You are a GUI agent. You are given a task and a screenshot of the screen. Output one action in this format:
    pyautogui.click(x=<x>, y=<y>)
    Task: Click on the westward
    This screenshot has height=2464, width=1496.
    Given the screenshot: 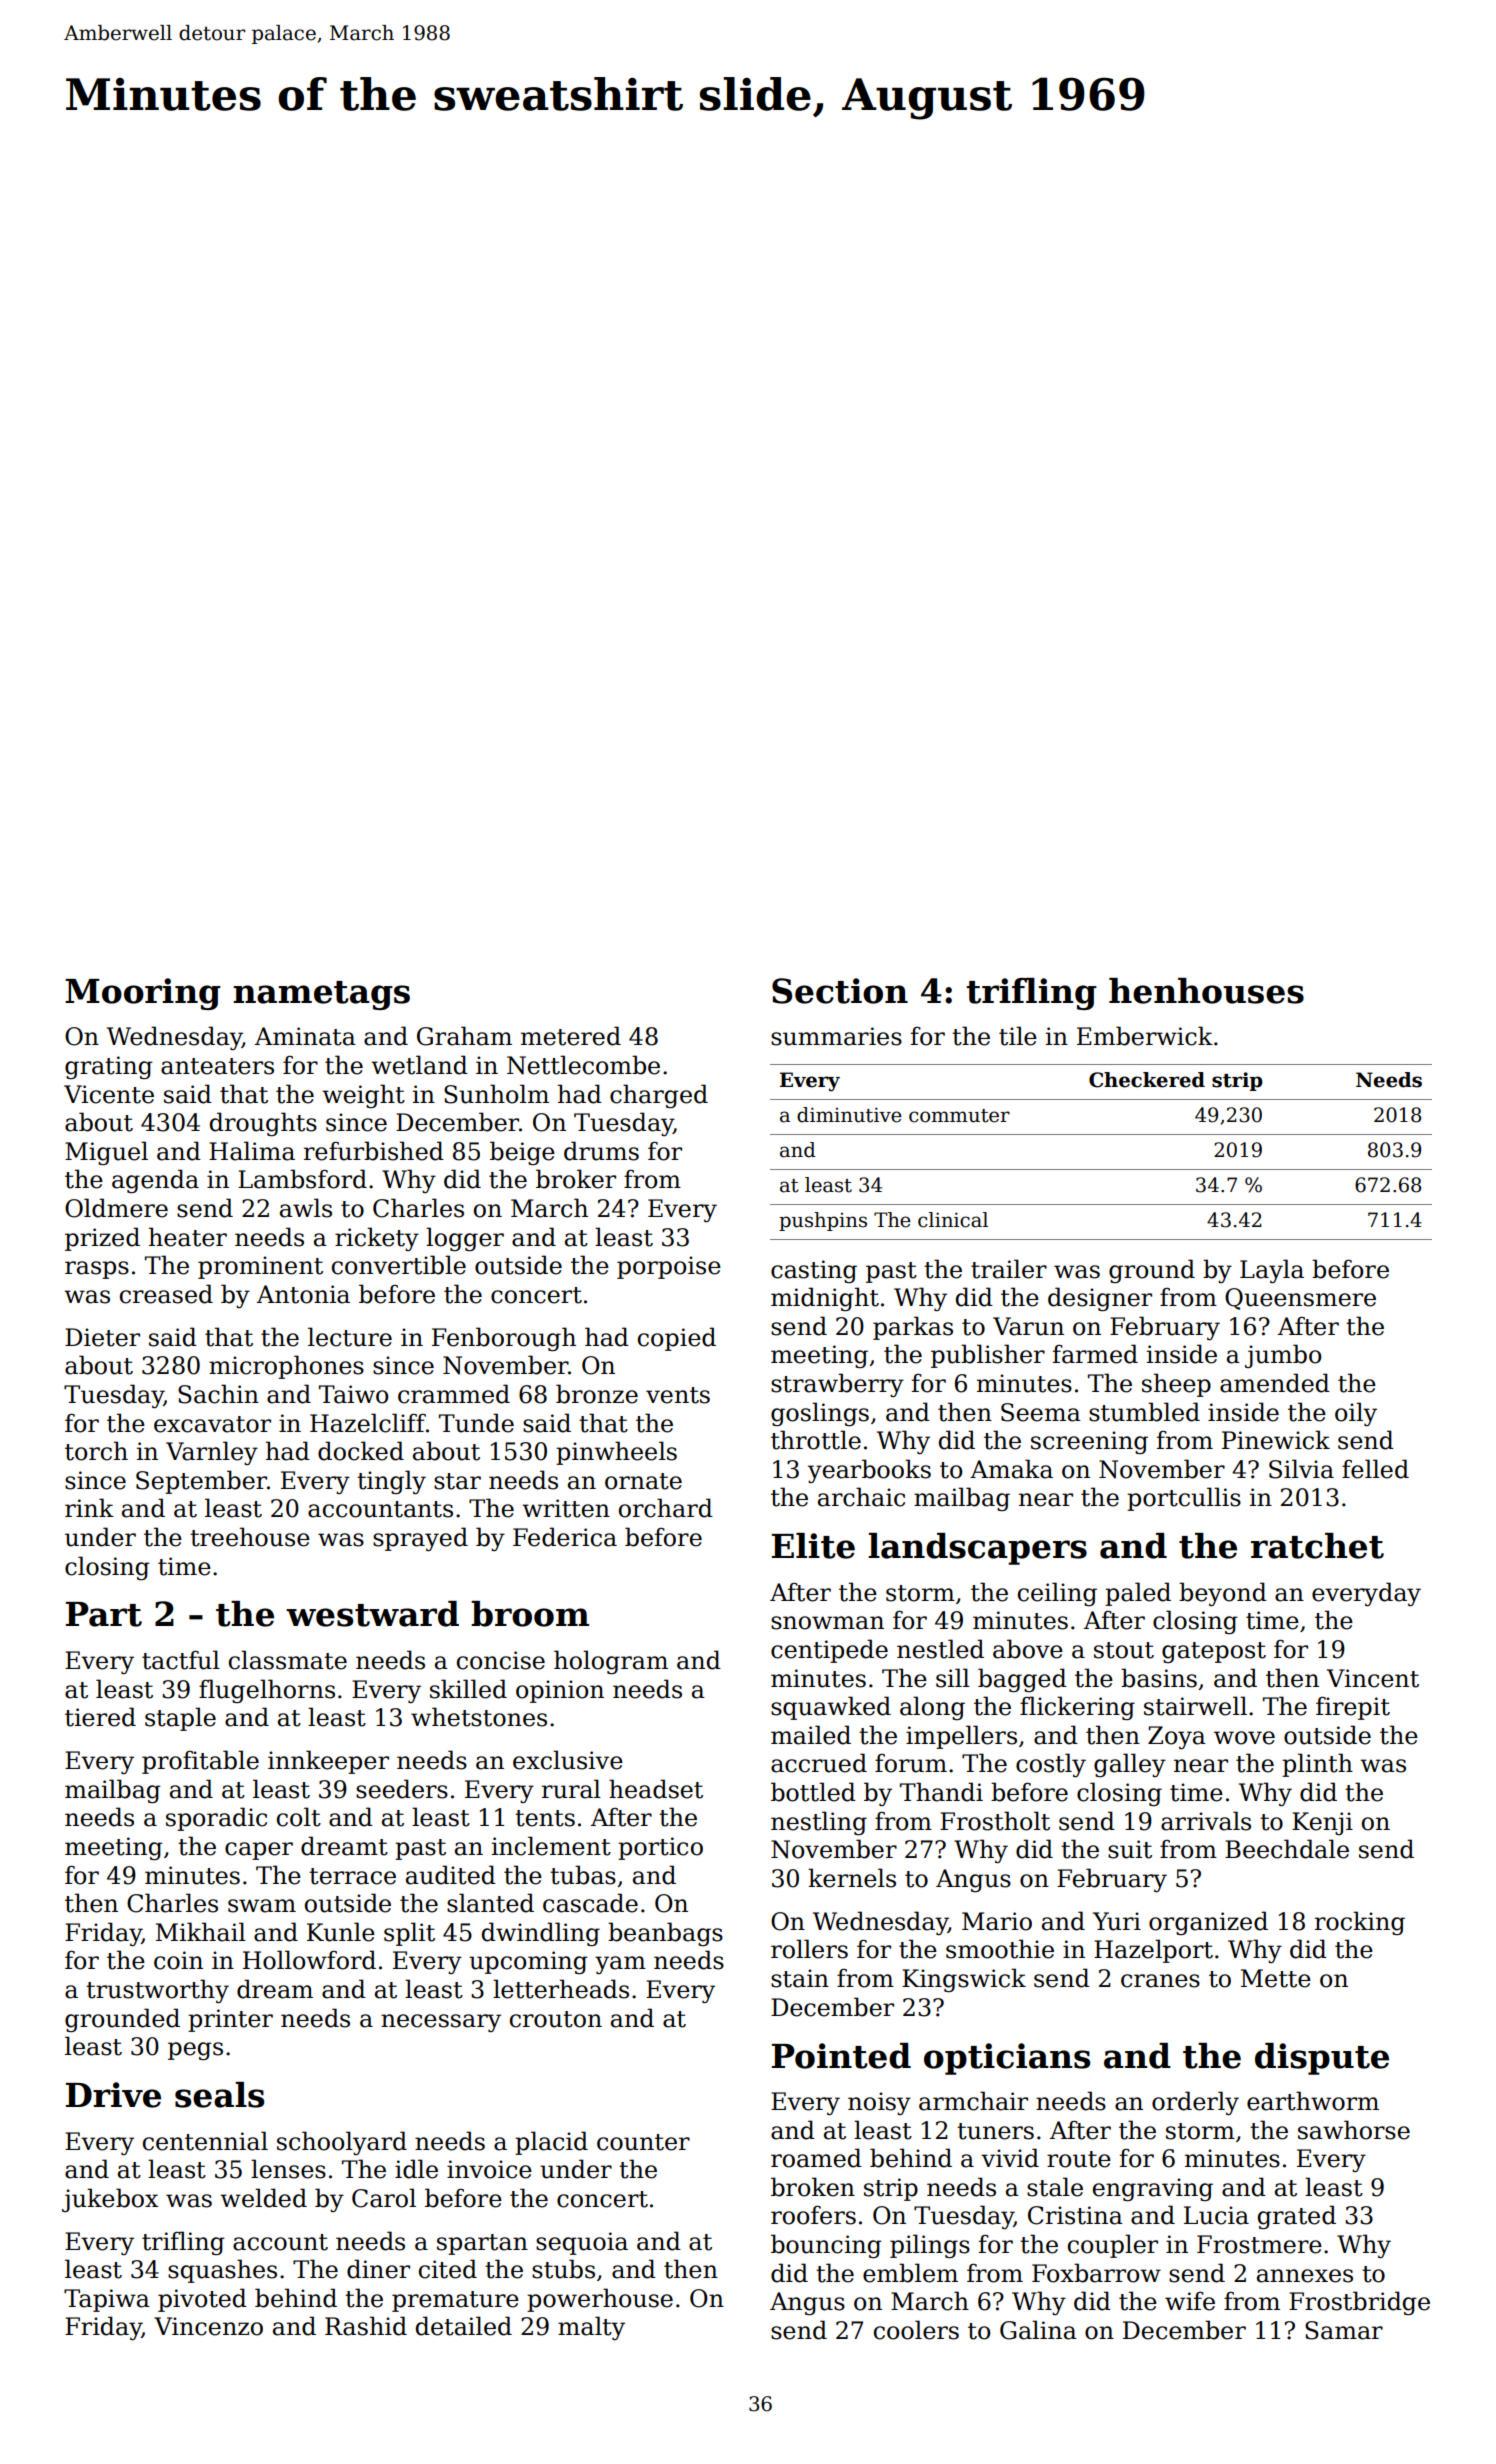 What is the action you would take?
    pyautogui.click(x=372, y=1614)
